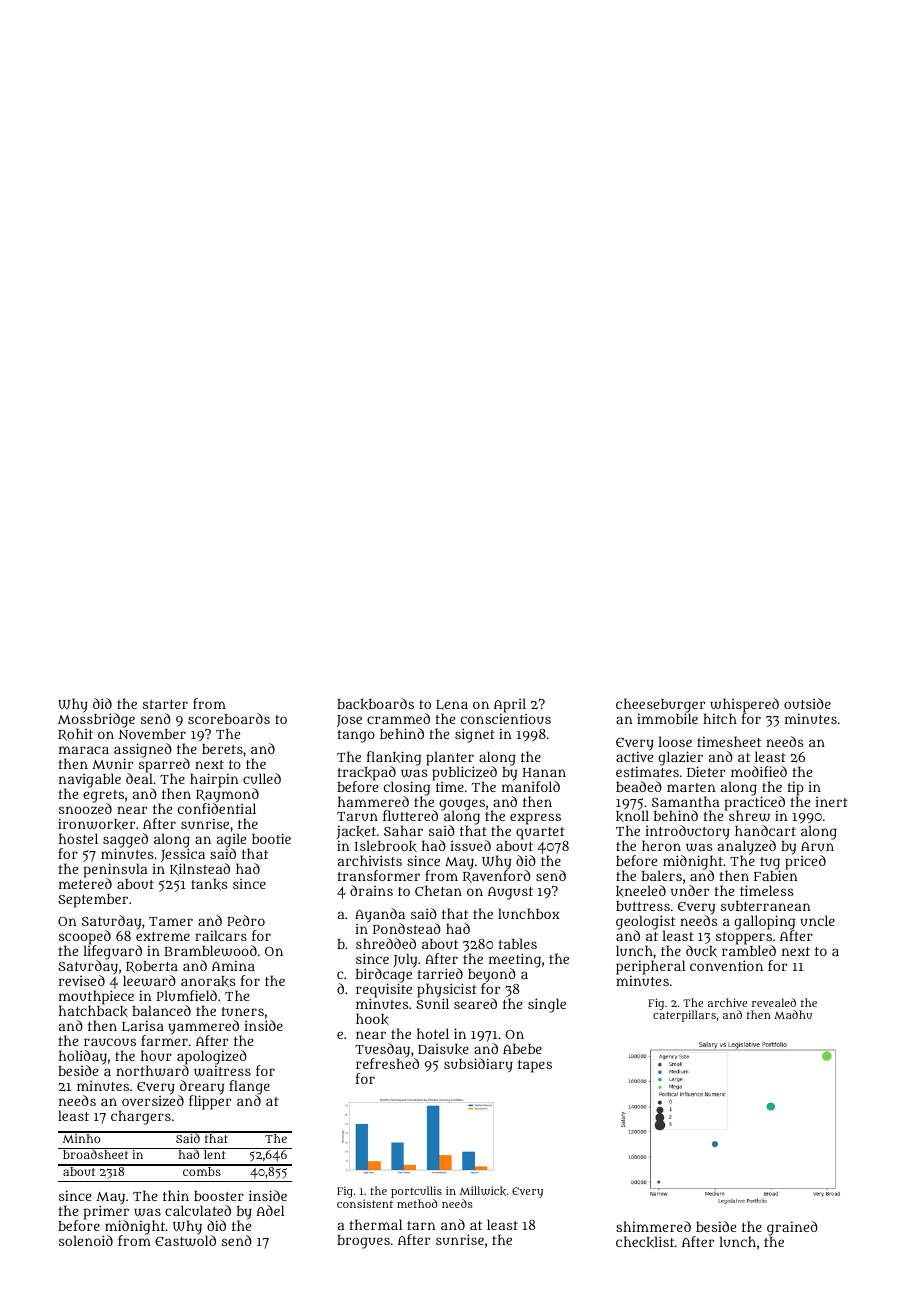 Image resolution: width=908 pixels, height=1316 pixels. What do you see at coordinates (380, 915) in the screenshot?
I see `Ayanda` at bounding box center [380, 915].
